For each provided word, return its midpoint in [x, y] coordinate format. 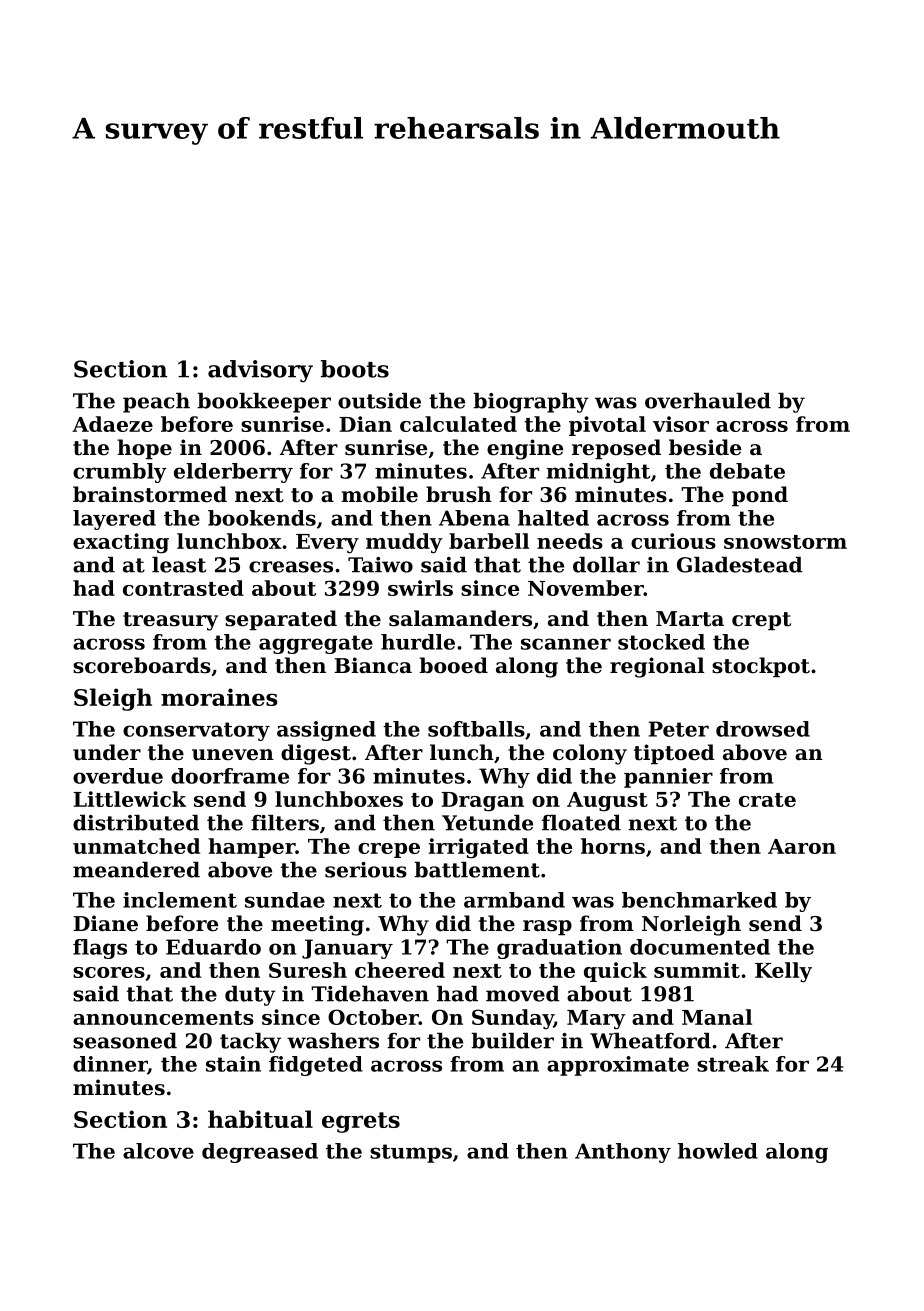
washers [333, 1041]
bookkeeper [264, 403]
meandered [136, 870]
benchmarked [699, 900]
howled [718, 1151]
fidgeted [316, 1066]
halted [553, 518]
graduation [559, 949]
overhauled [708, 401]
